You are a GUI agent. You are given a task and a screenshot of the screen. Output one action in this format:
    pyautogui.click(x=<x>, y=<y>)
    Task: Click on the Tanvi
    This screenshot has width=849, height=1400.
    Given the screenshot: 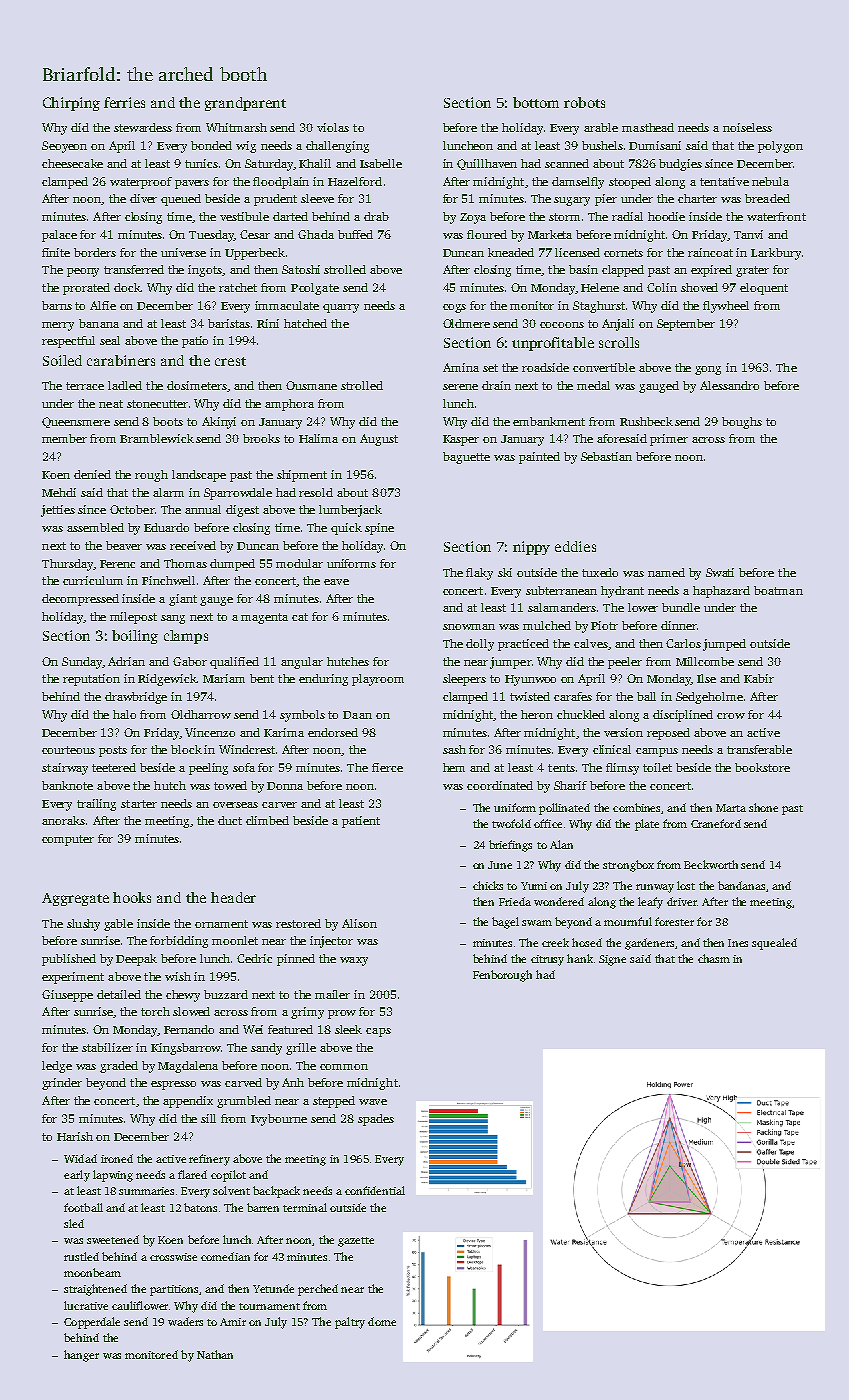 What is the action you would take?
    pyautogui.click(x=748, y=234)
